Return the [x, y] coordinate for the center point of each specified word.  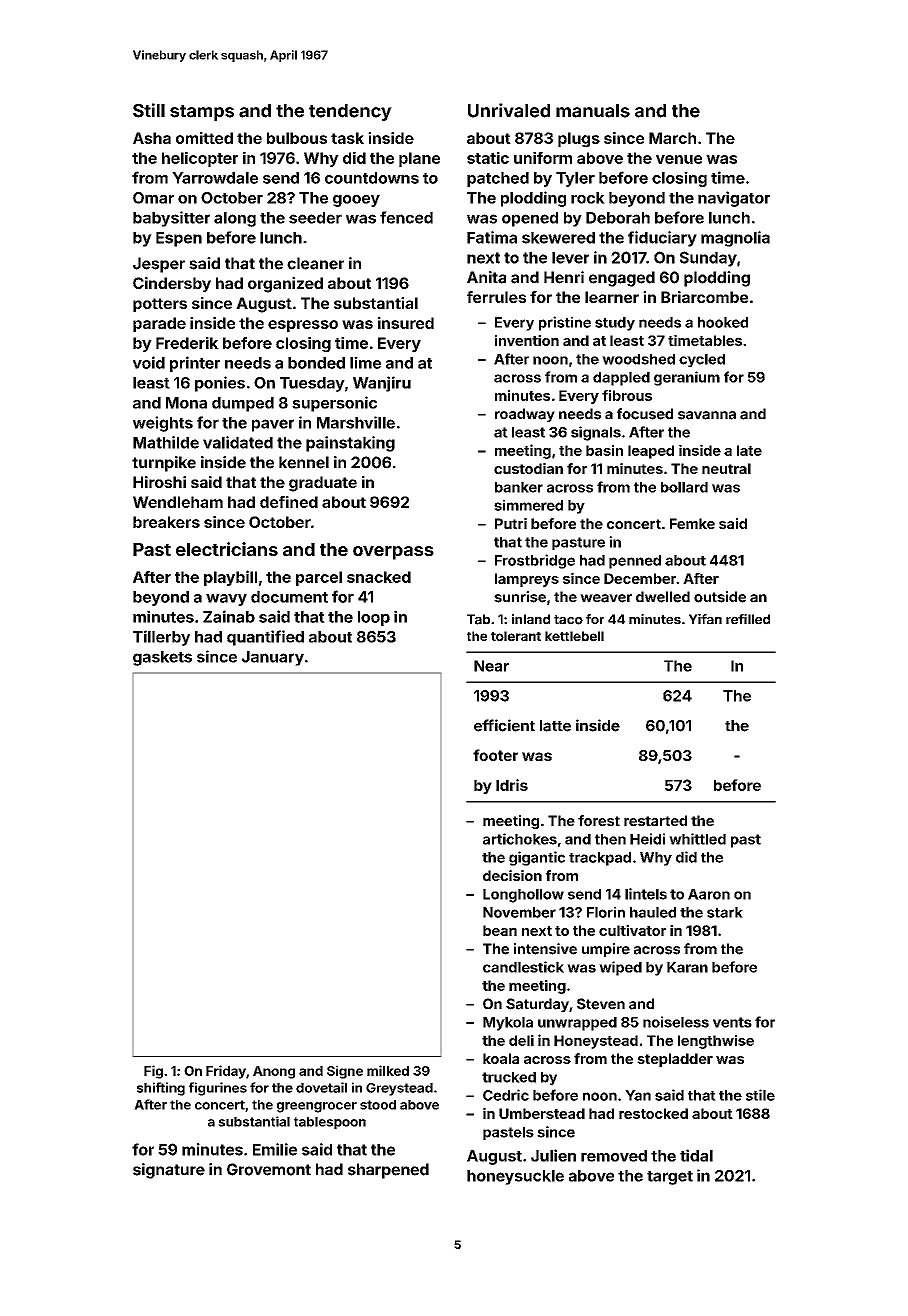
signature [169, 1171]
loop [374, 618]
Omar [153, 198]
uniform [543, 157]
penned [635, 562]
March [672, 138]
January [273, 658]
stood [378, 1105]
